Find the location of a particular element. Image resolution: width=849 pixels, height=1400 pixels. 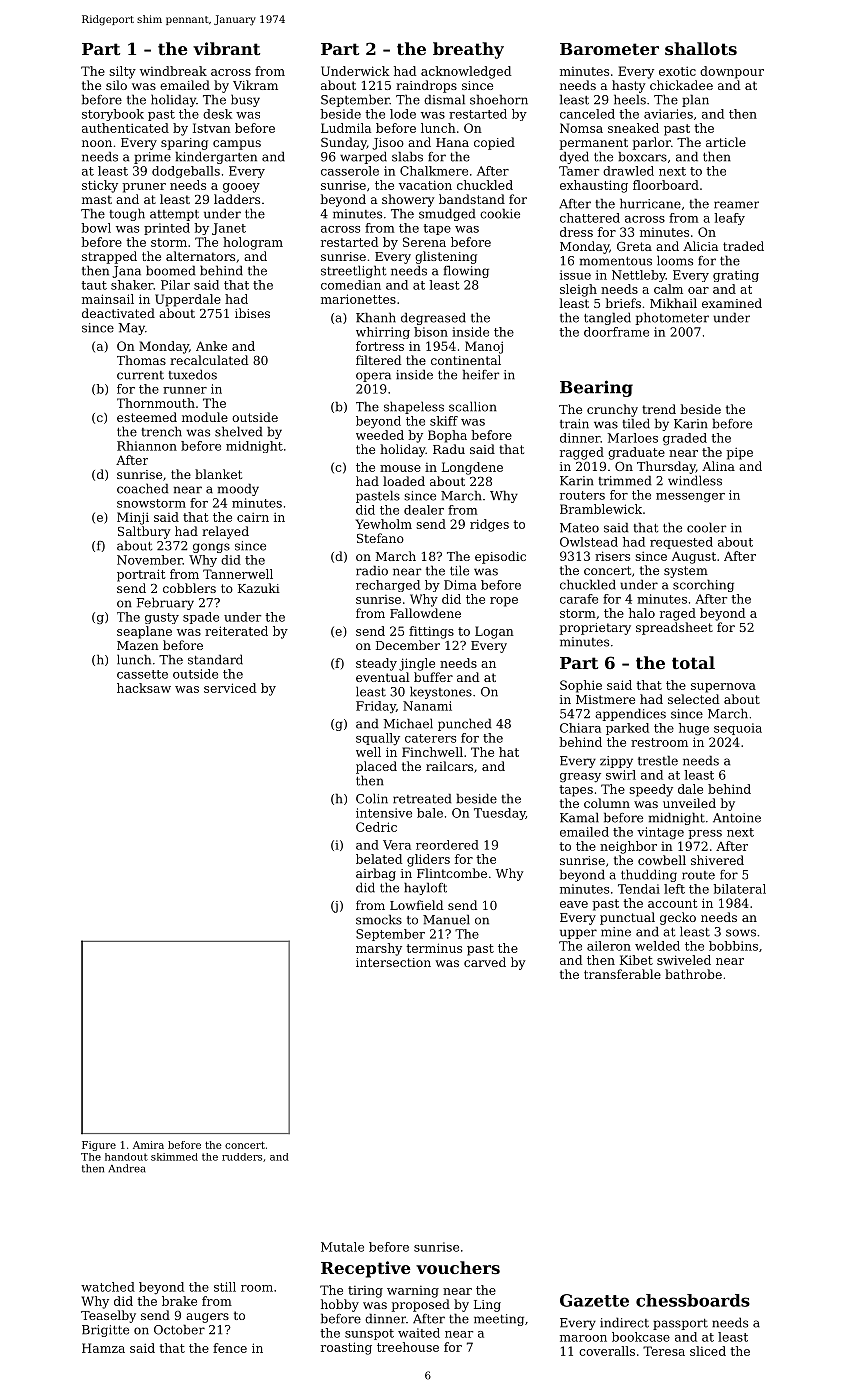

Tuesday is located at coordinates (500, 814).
